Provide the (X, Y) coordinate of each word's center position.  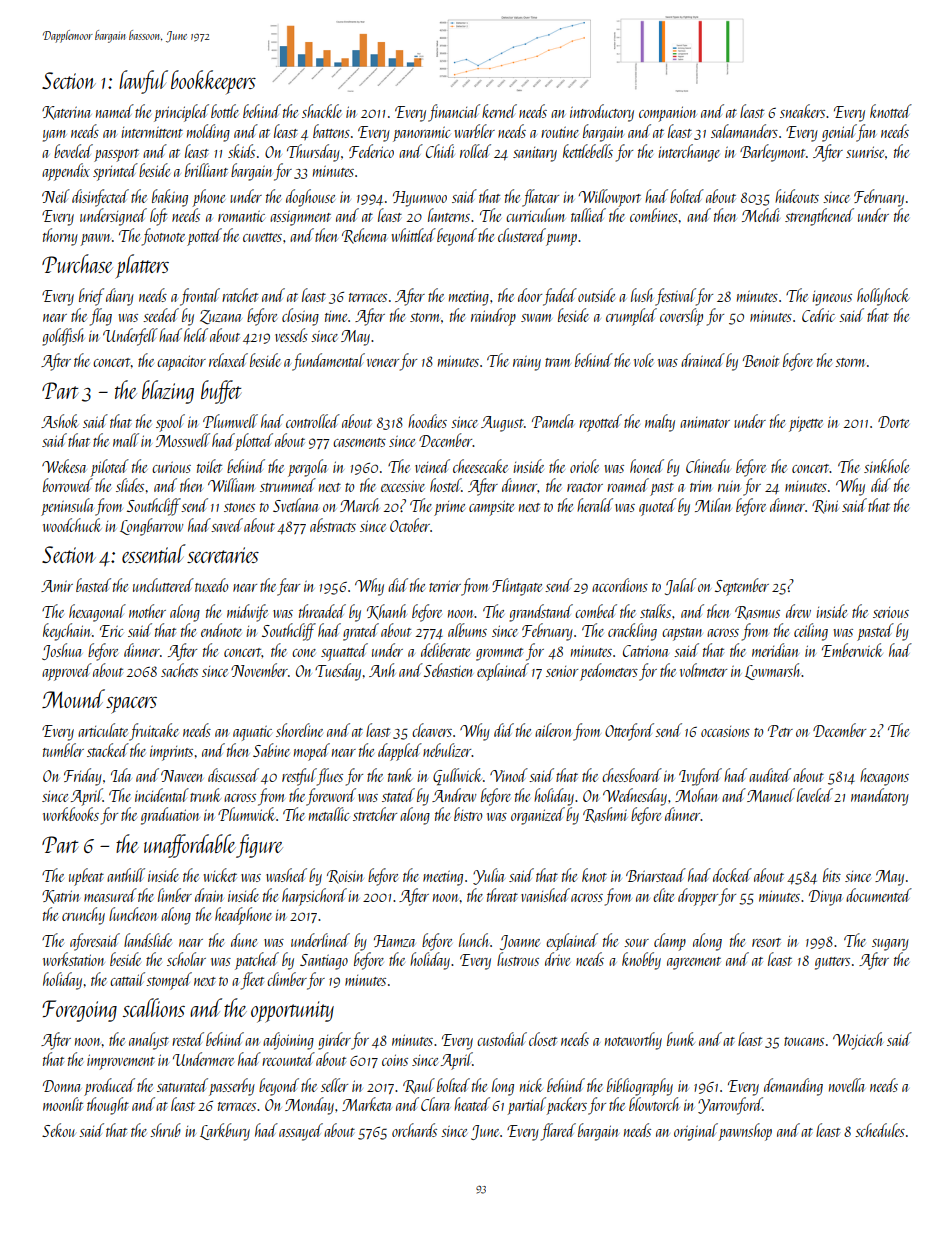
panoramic (421, 134)
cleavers (432, 730)
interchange (689, 153)
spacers (131, 705)
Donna (62, 1086)
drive (557, 959)
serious (891, 612)
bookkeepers (213, 82)
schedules (880, 1130)
